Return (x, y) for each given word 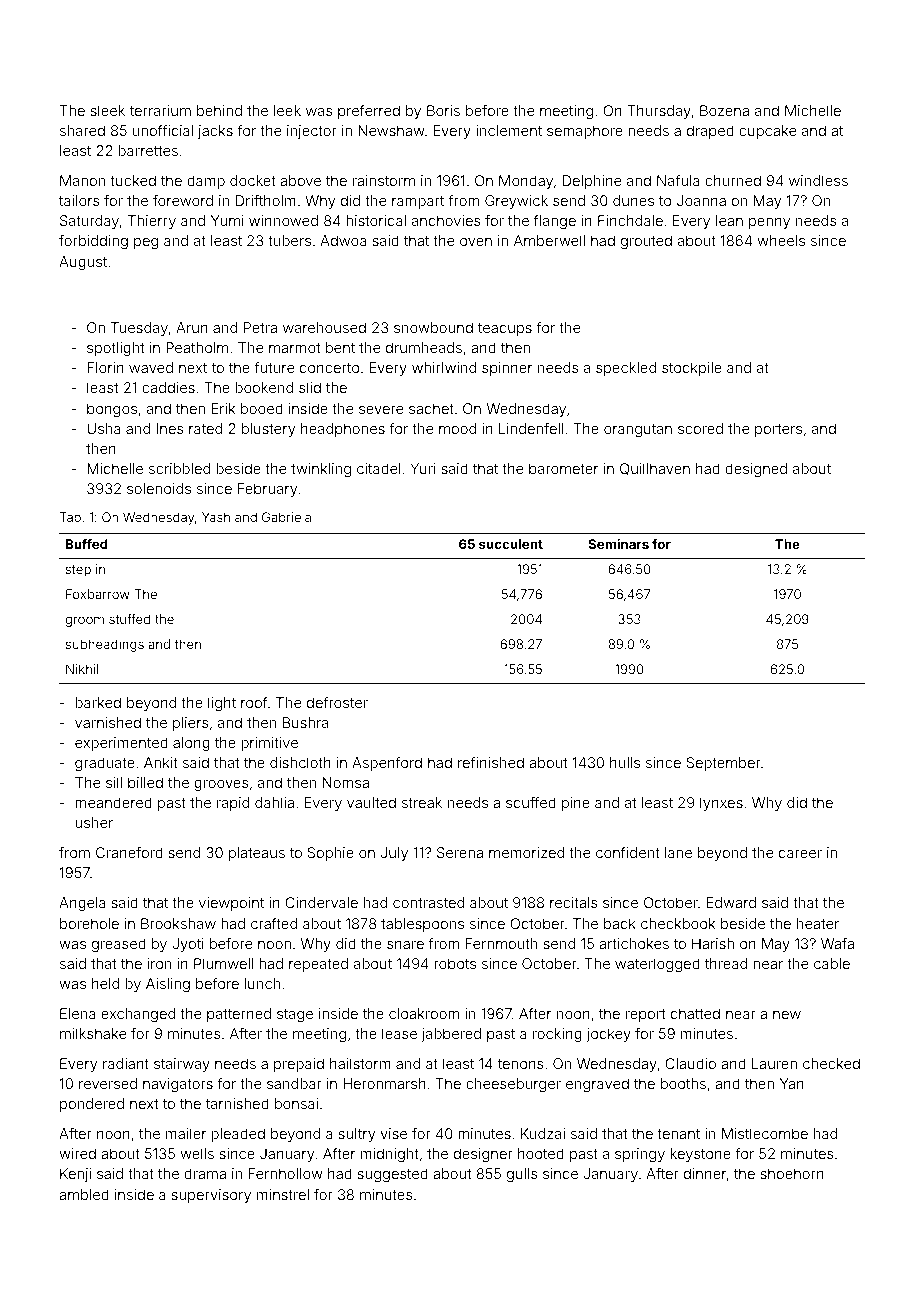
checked (831, 1063)
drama (205, 1173)
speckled (626, 369)
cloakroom (424, 1013)
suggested (392, 1175)
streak (422, 802)
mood (457, 428)
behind (219, 110)
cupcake (767, 132)
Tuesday (139, 329)
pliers (191, 724)
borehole (89, 923)
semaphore (585, 132)
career (800, 854)
